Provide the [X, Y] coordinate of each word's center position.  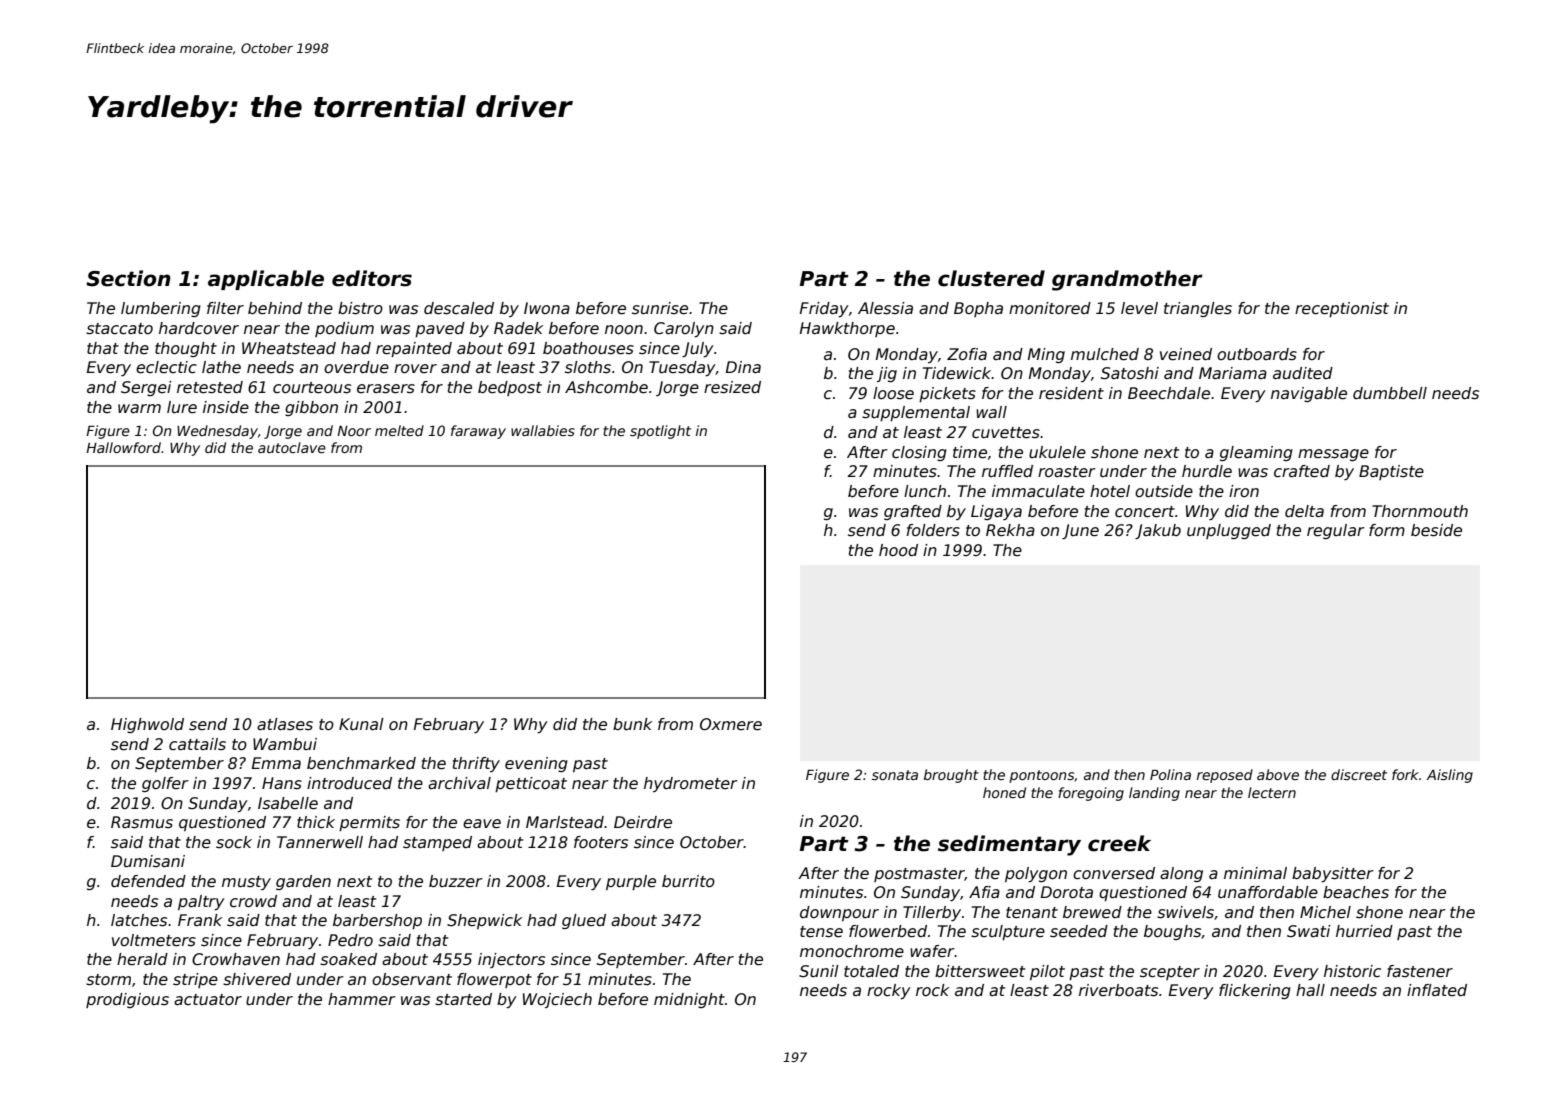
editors [372, 278]
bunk [632, 724]
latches [139, 920]
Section [128, 278]
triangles [1198, 309]
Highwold [147, 725]
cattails [197, 744]
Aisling [1450, 776]
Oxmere [731, 724]
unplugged [1229, 531]
